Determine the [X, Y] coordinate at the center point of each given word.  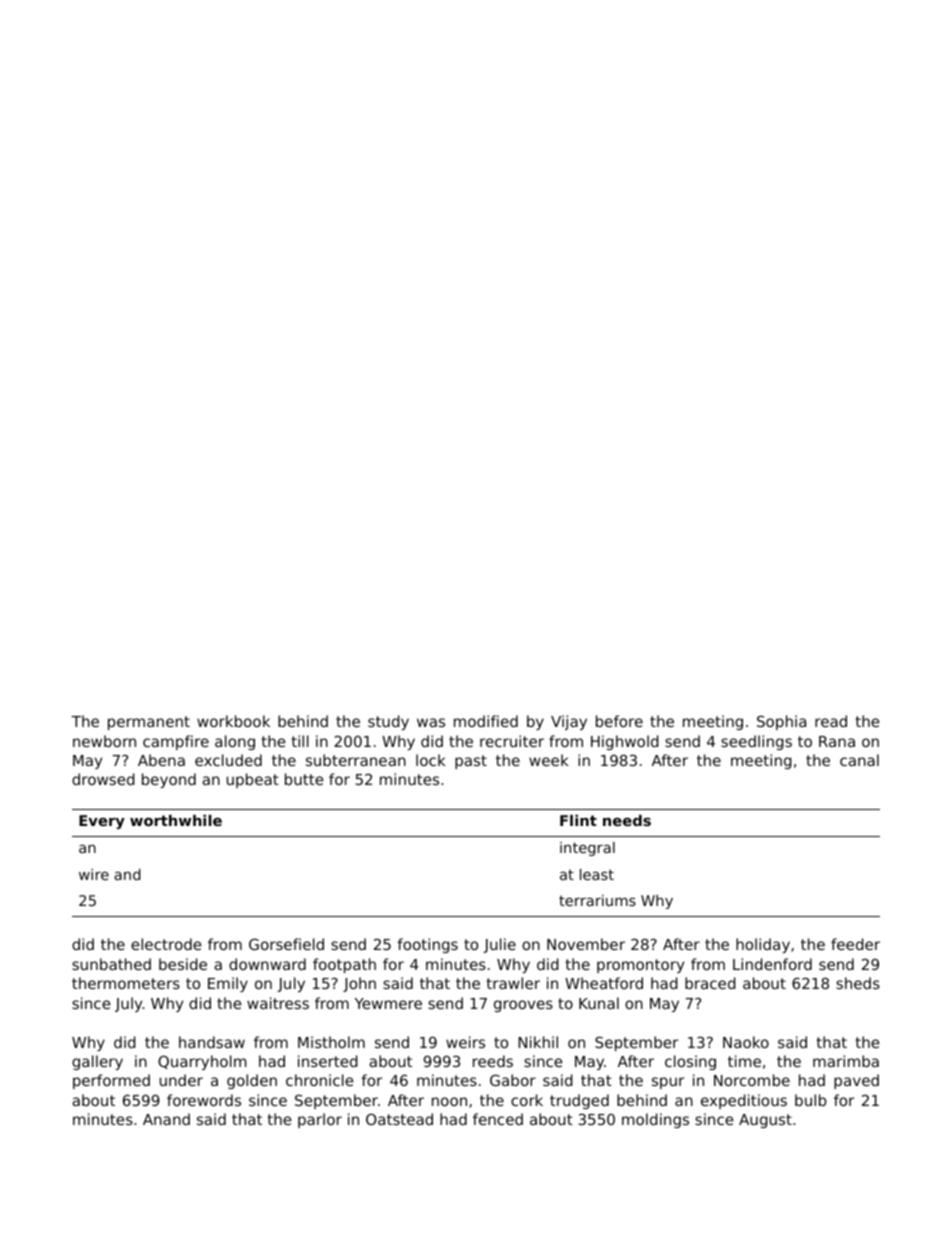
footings [427, 945]
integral [587, 849]
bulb [810, 1100]
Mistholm [331, 1042]
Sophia [781, 722]
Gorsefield [286, 944]
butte [304, 779]
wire [94, 874]
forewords [204, 1100]
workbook [233, 721]
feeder [855, 944]
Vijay [569, 722]
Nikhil [538, 1042]
